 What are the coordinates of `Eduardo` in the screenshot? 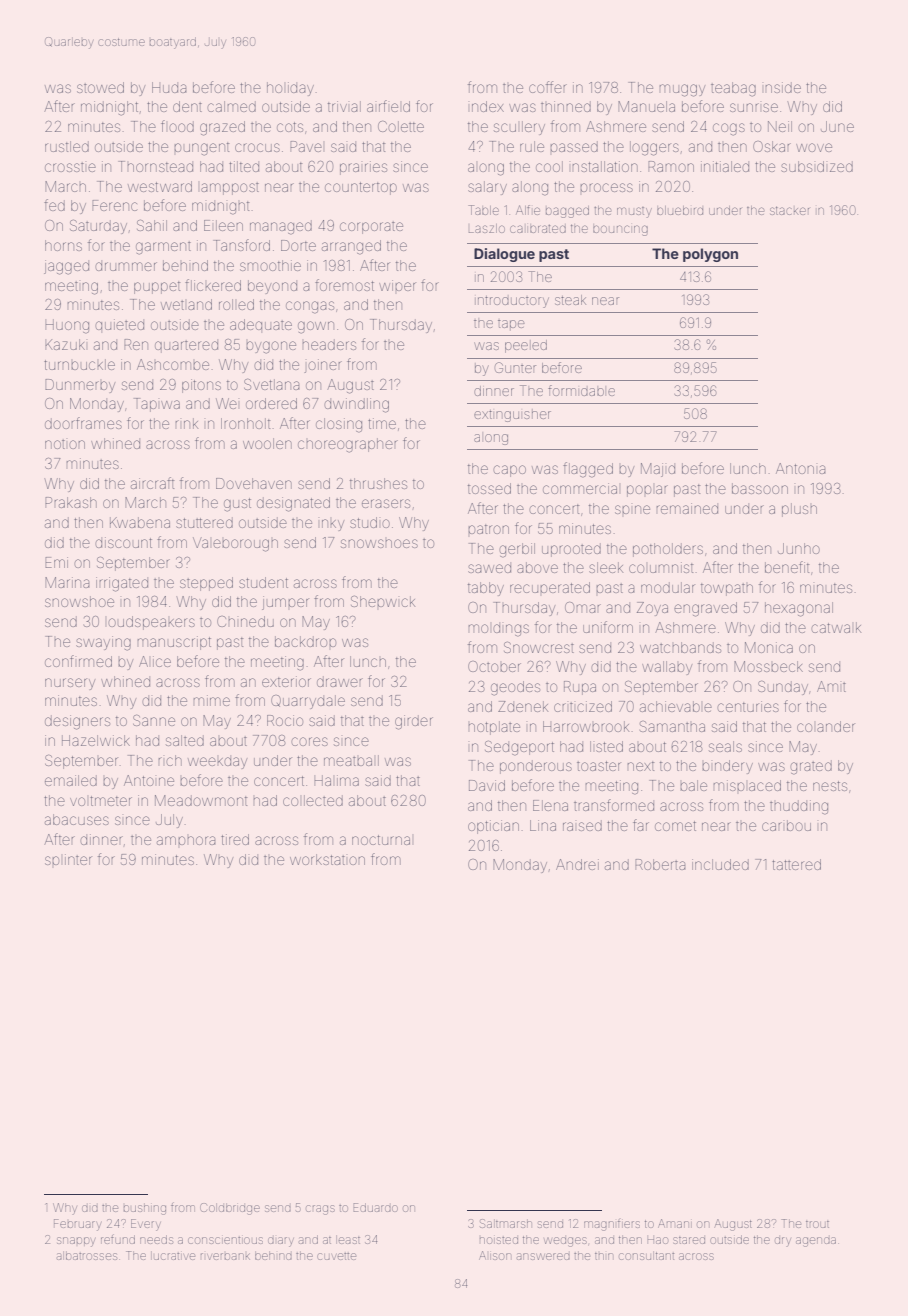 It's located at (375, 1207).
